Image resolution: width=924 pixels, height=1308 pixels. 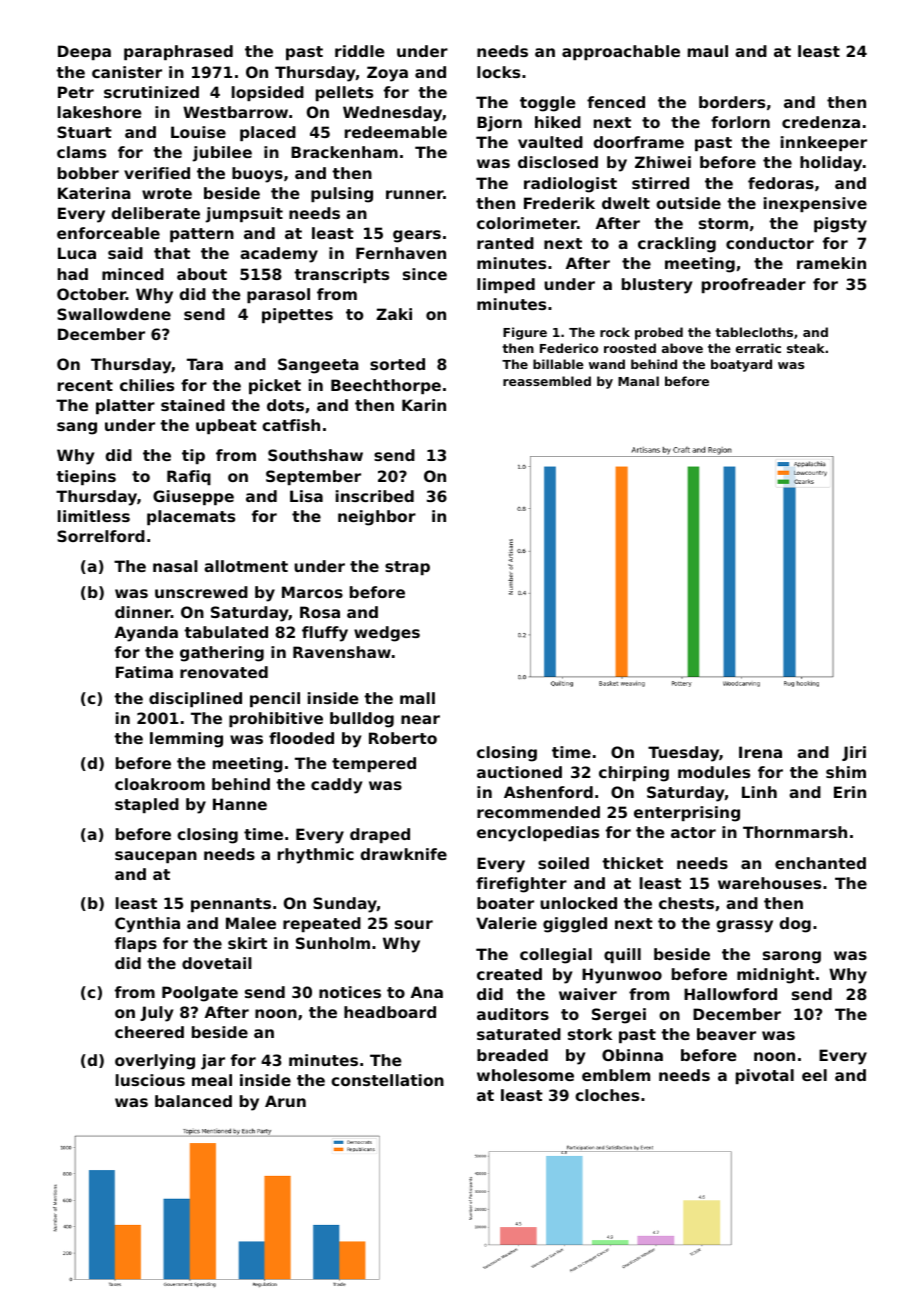 I want to click on strap, so click(x=407, y=568).
